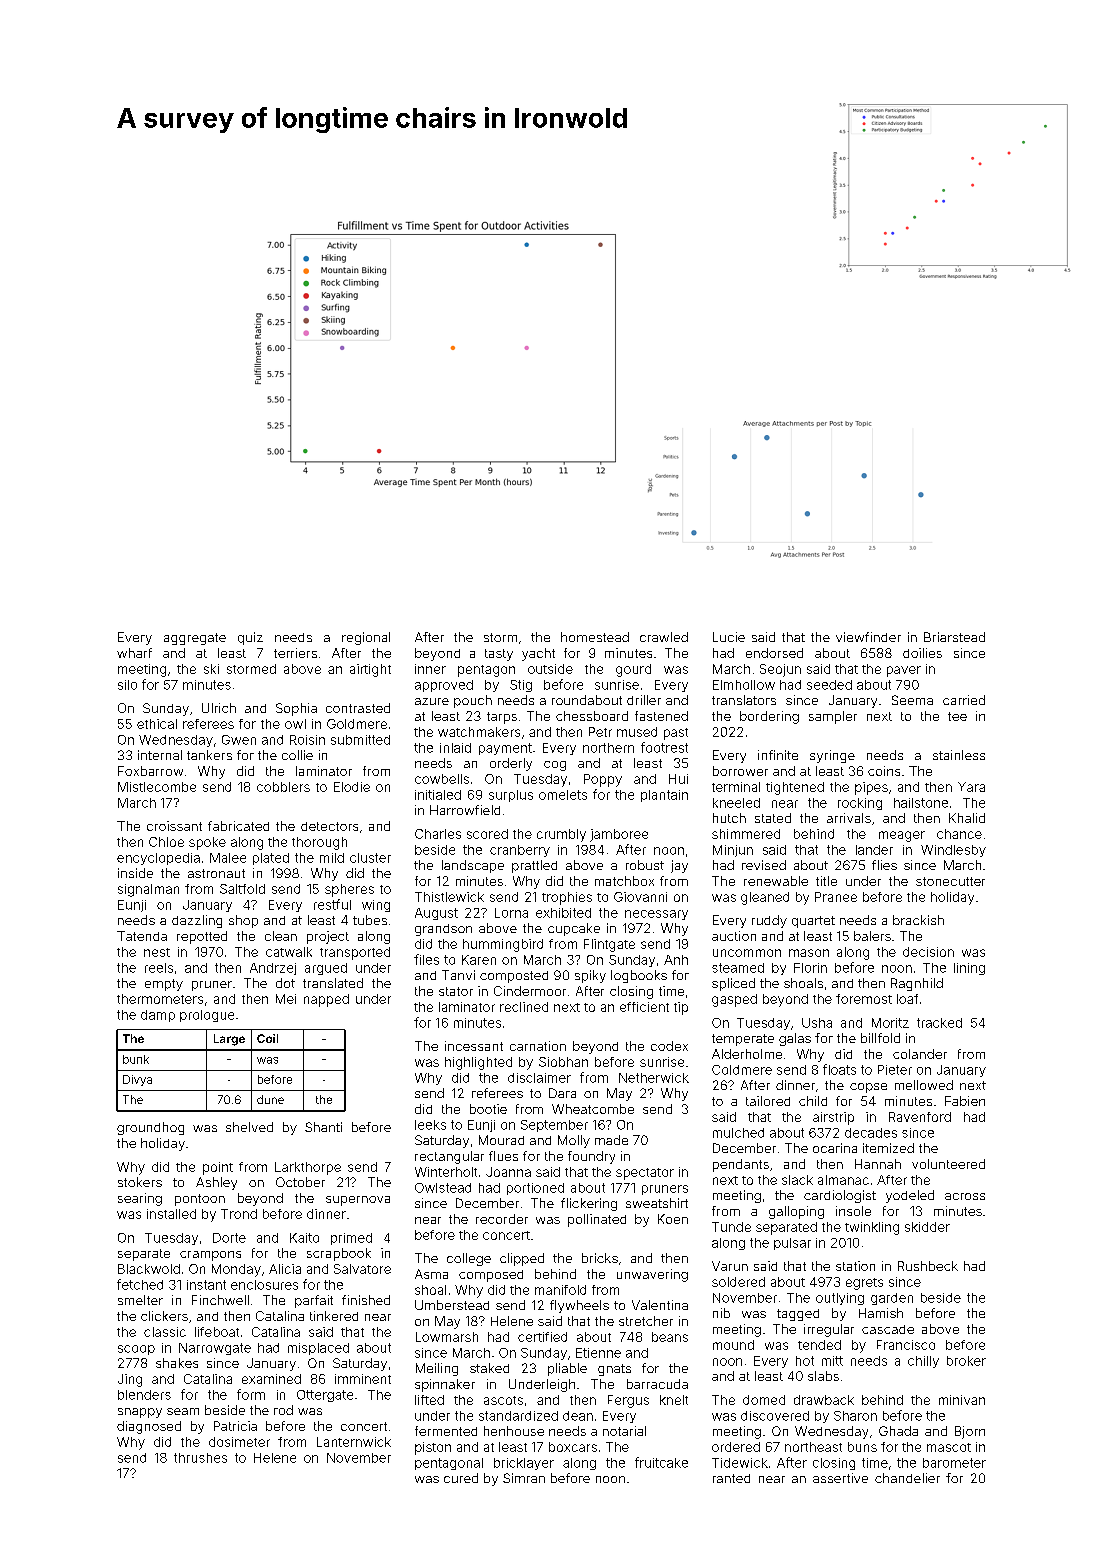  I want to click on across, so click(965, 1196).
